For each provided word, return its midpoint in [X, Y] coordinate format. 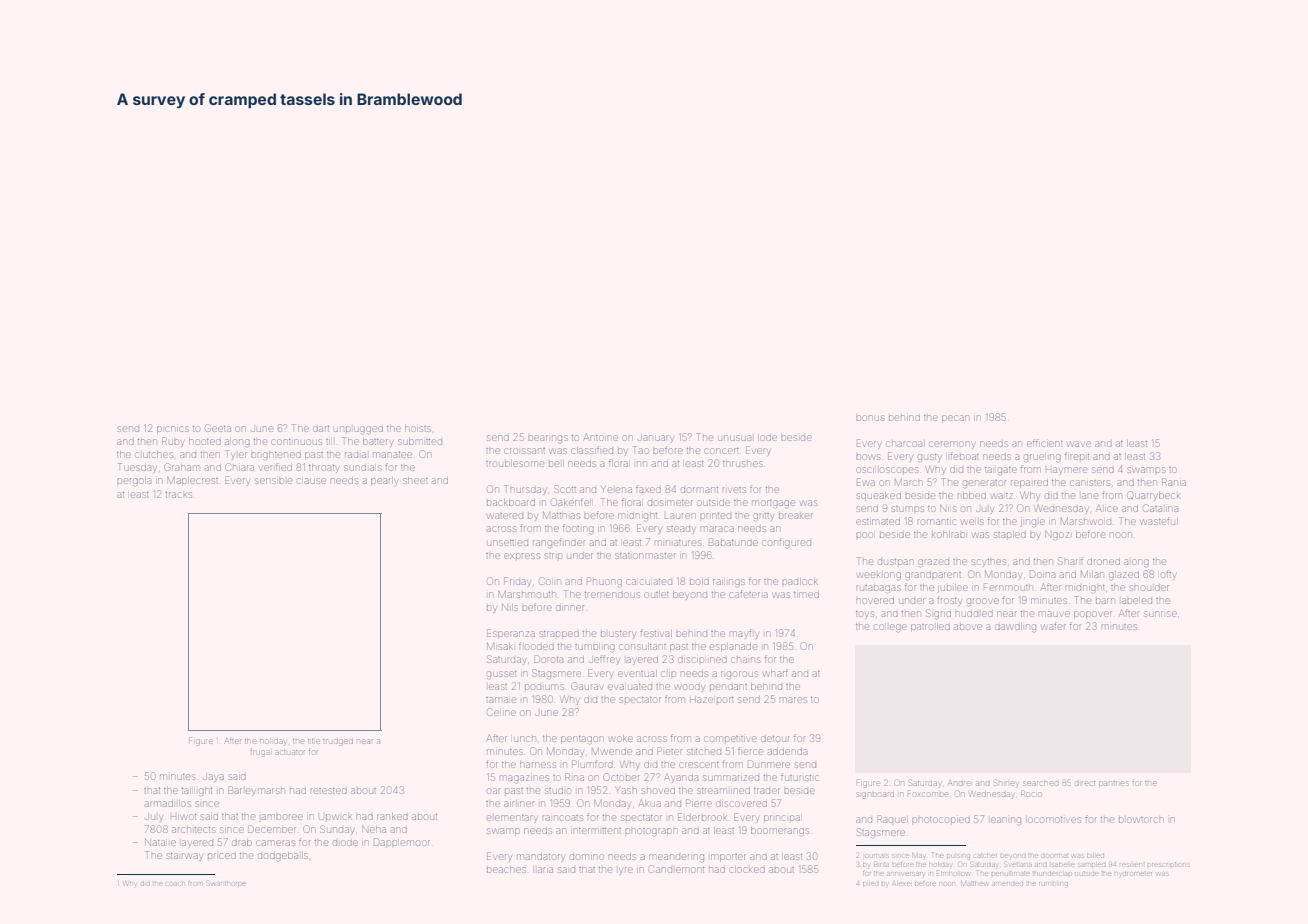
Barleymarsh [256, 790]
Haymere [1066, 470]
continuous [296, 442]
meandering [676, 858]
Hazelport [712, 700]
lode [767, 437]
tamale [501, 700]
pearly [384, 481]
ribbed [971, 495]
